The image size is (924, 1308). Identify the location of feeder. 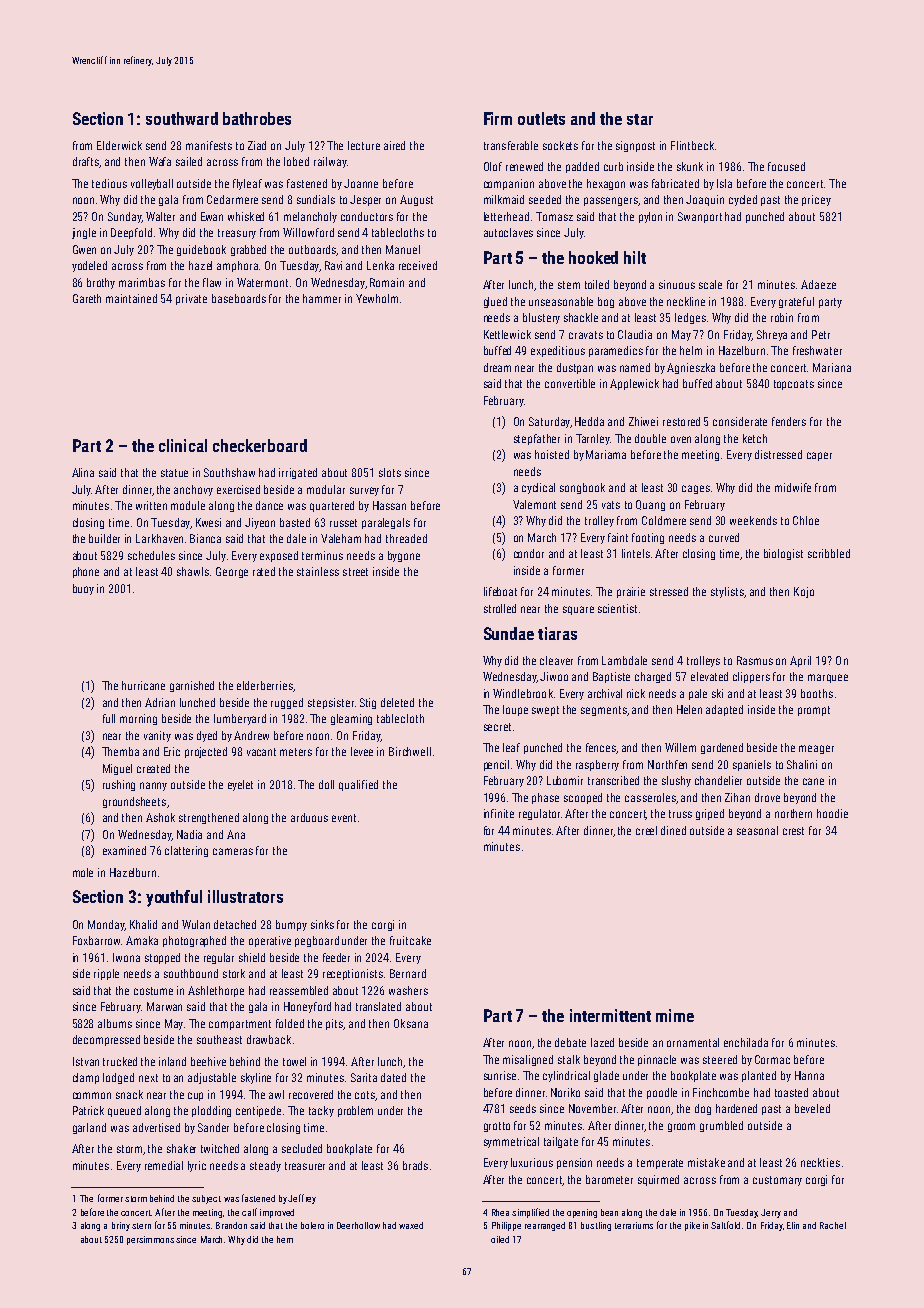
(336, 957).
